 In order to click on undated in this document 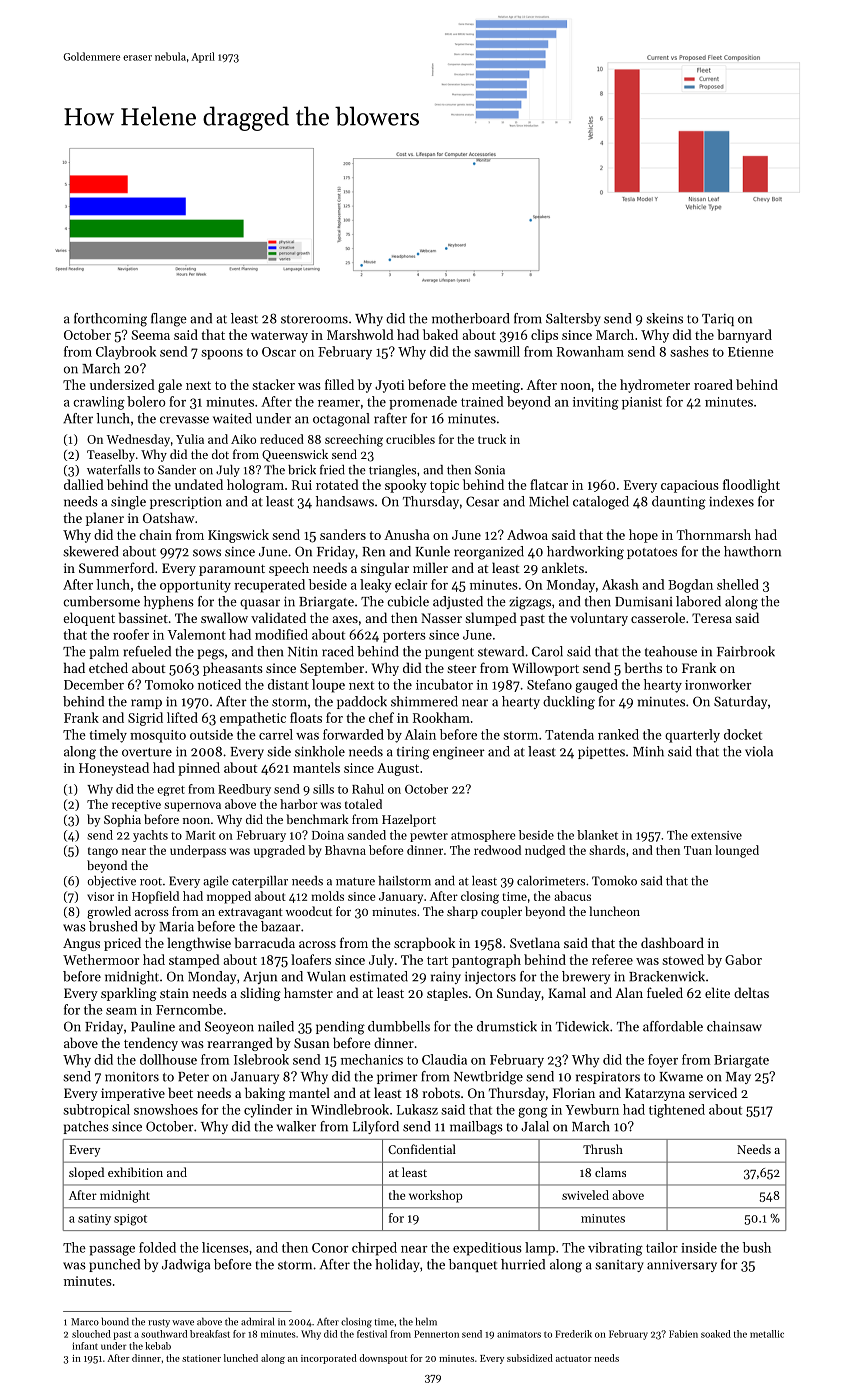, I will do `click(199, 484)`.
